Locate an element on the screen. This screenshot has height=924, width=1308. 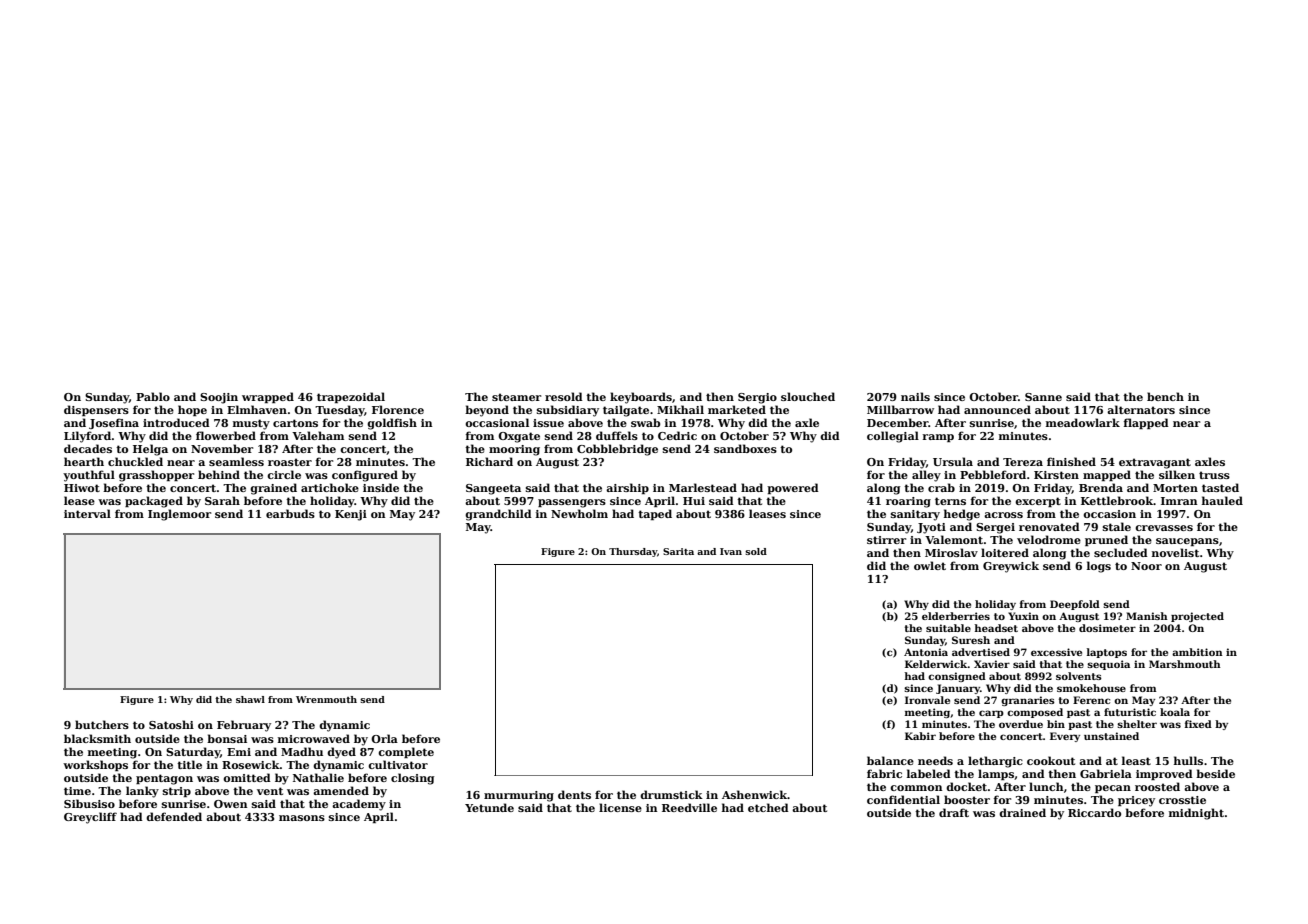
Thursday is located at coordinates (633, 552).
